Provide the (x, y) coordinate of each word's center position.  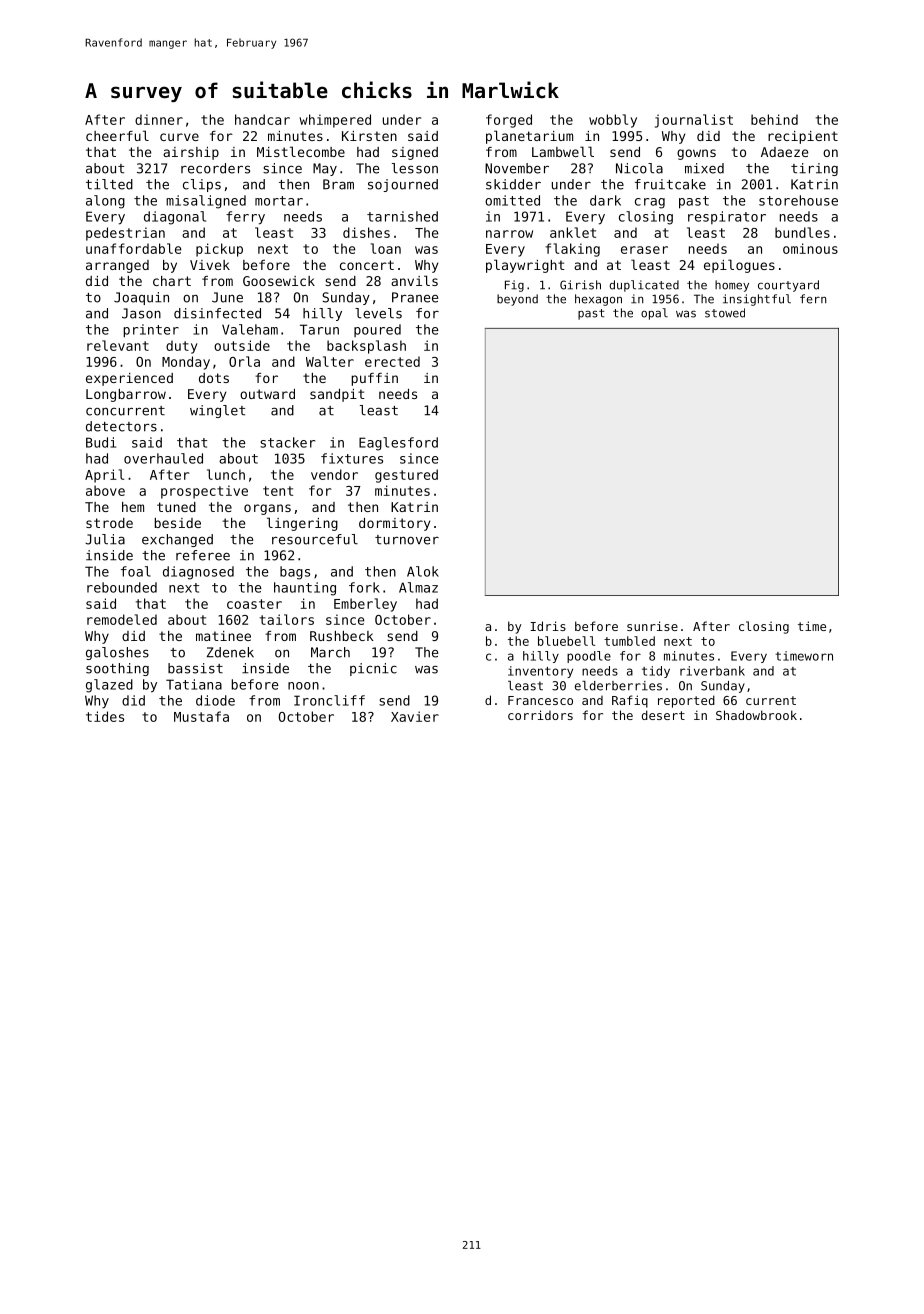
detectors (121, 426)
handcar (262, 119)
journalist (694, 121)
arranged (117, 266)
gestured (406, 476)
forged (509, 121)
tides (105, 716)
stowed (725, 313)
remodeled (122, 619)
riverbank (712, 671)
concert (367, 265)
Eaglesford (398, 444)
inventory (540, 672)
